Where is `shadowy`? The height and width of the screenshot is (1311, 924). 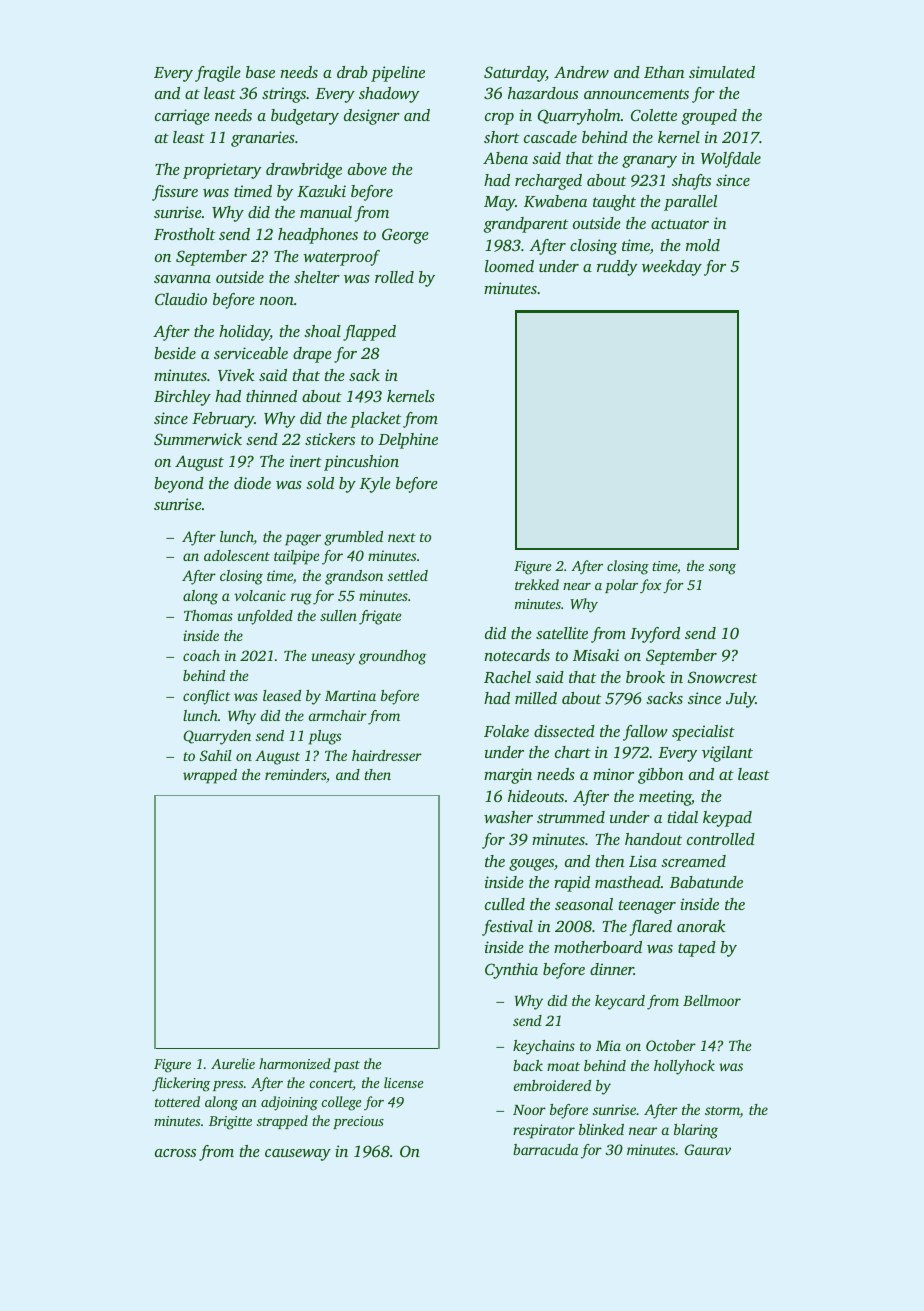 shadowy is located at coordinates (389, 95).
